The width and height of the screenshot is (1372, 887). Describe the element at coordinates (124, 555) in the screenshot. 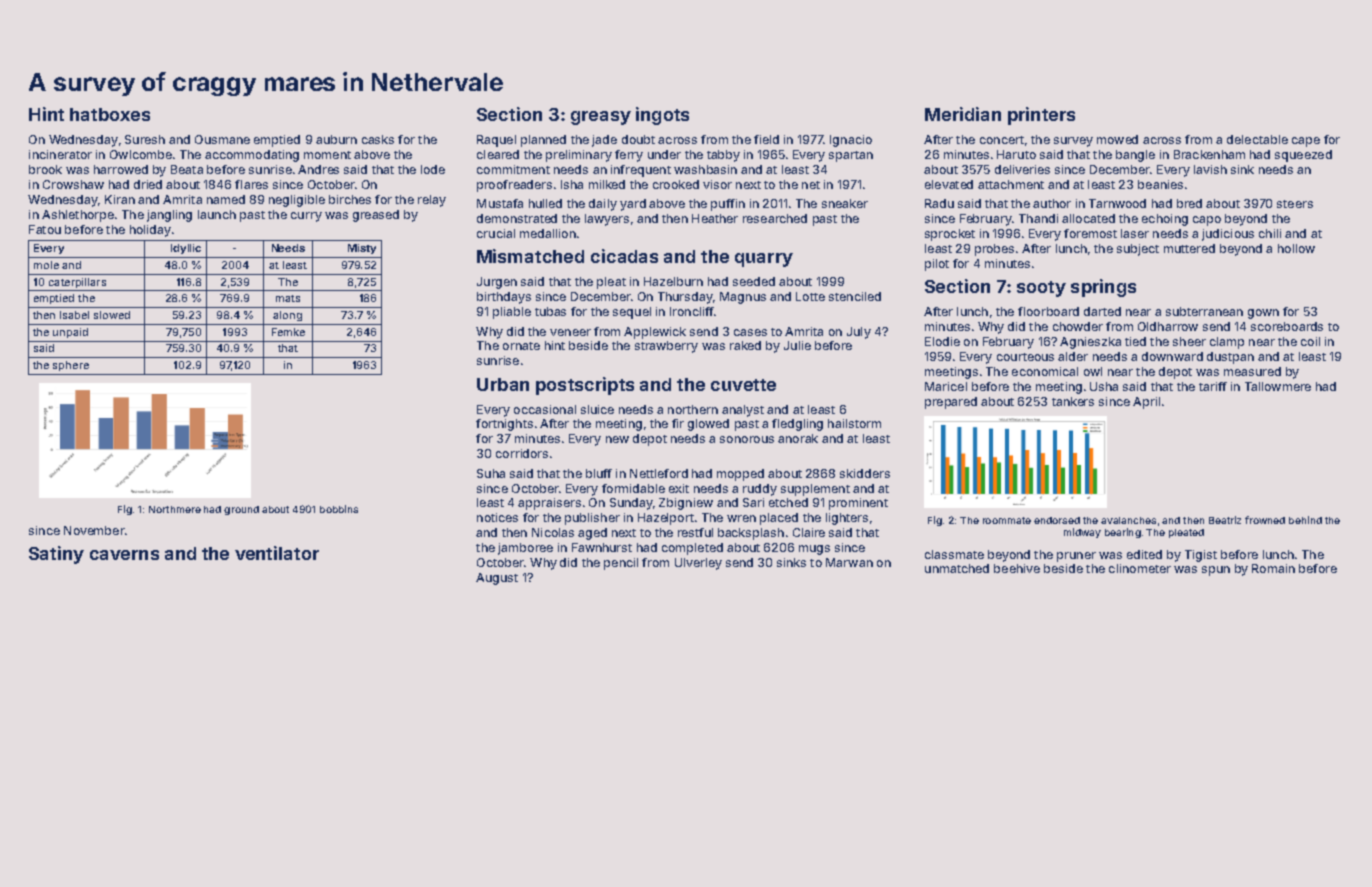

I see `caverns` at that location.
